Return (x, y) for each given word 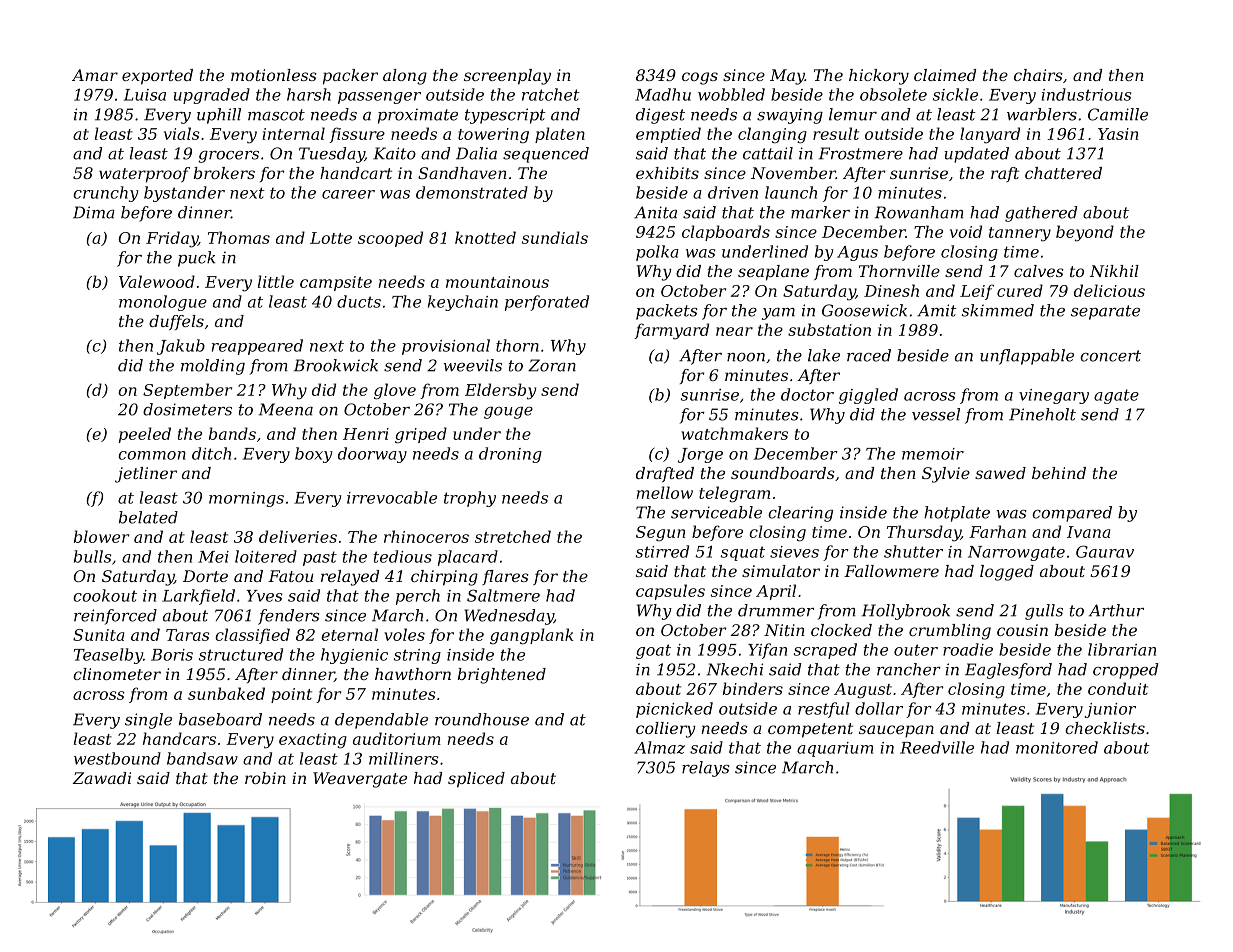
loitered (266, 556)
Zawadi (102, 778)
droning (510, 455)
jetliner (146, 475)
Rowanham (919, 212)
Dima (94, 212)
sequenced (546, 155)
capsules (670, 592)
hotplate (957, 514)
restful (823, 710)
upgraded (212, 96)
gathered (1041, 214)
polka (657, 253)
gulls (1044, 612)
